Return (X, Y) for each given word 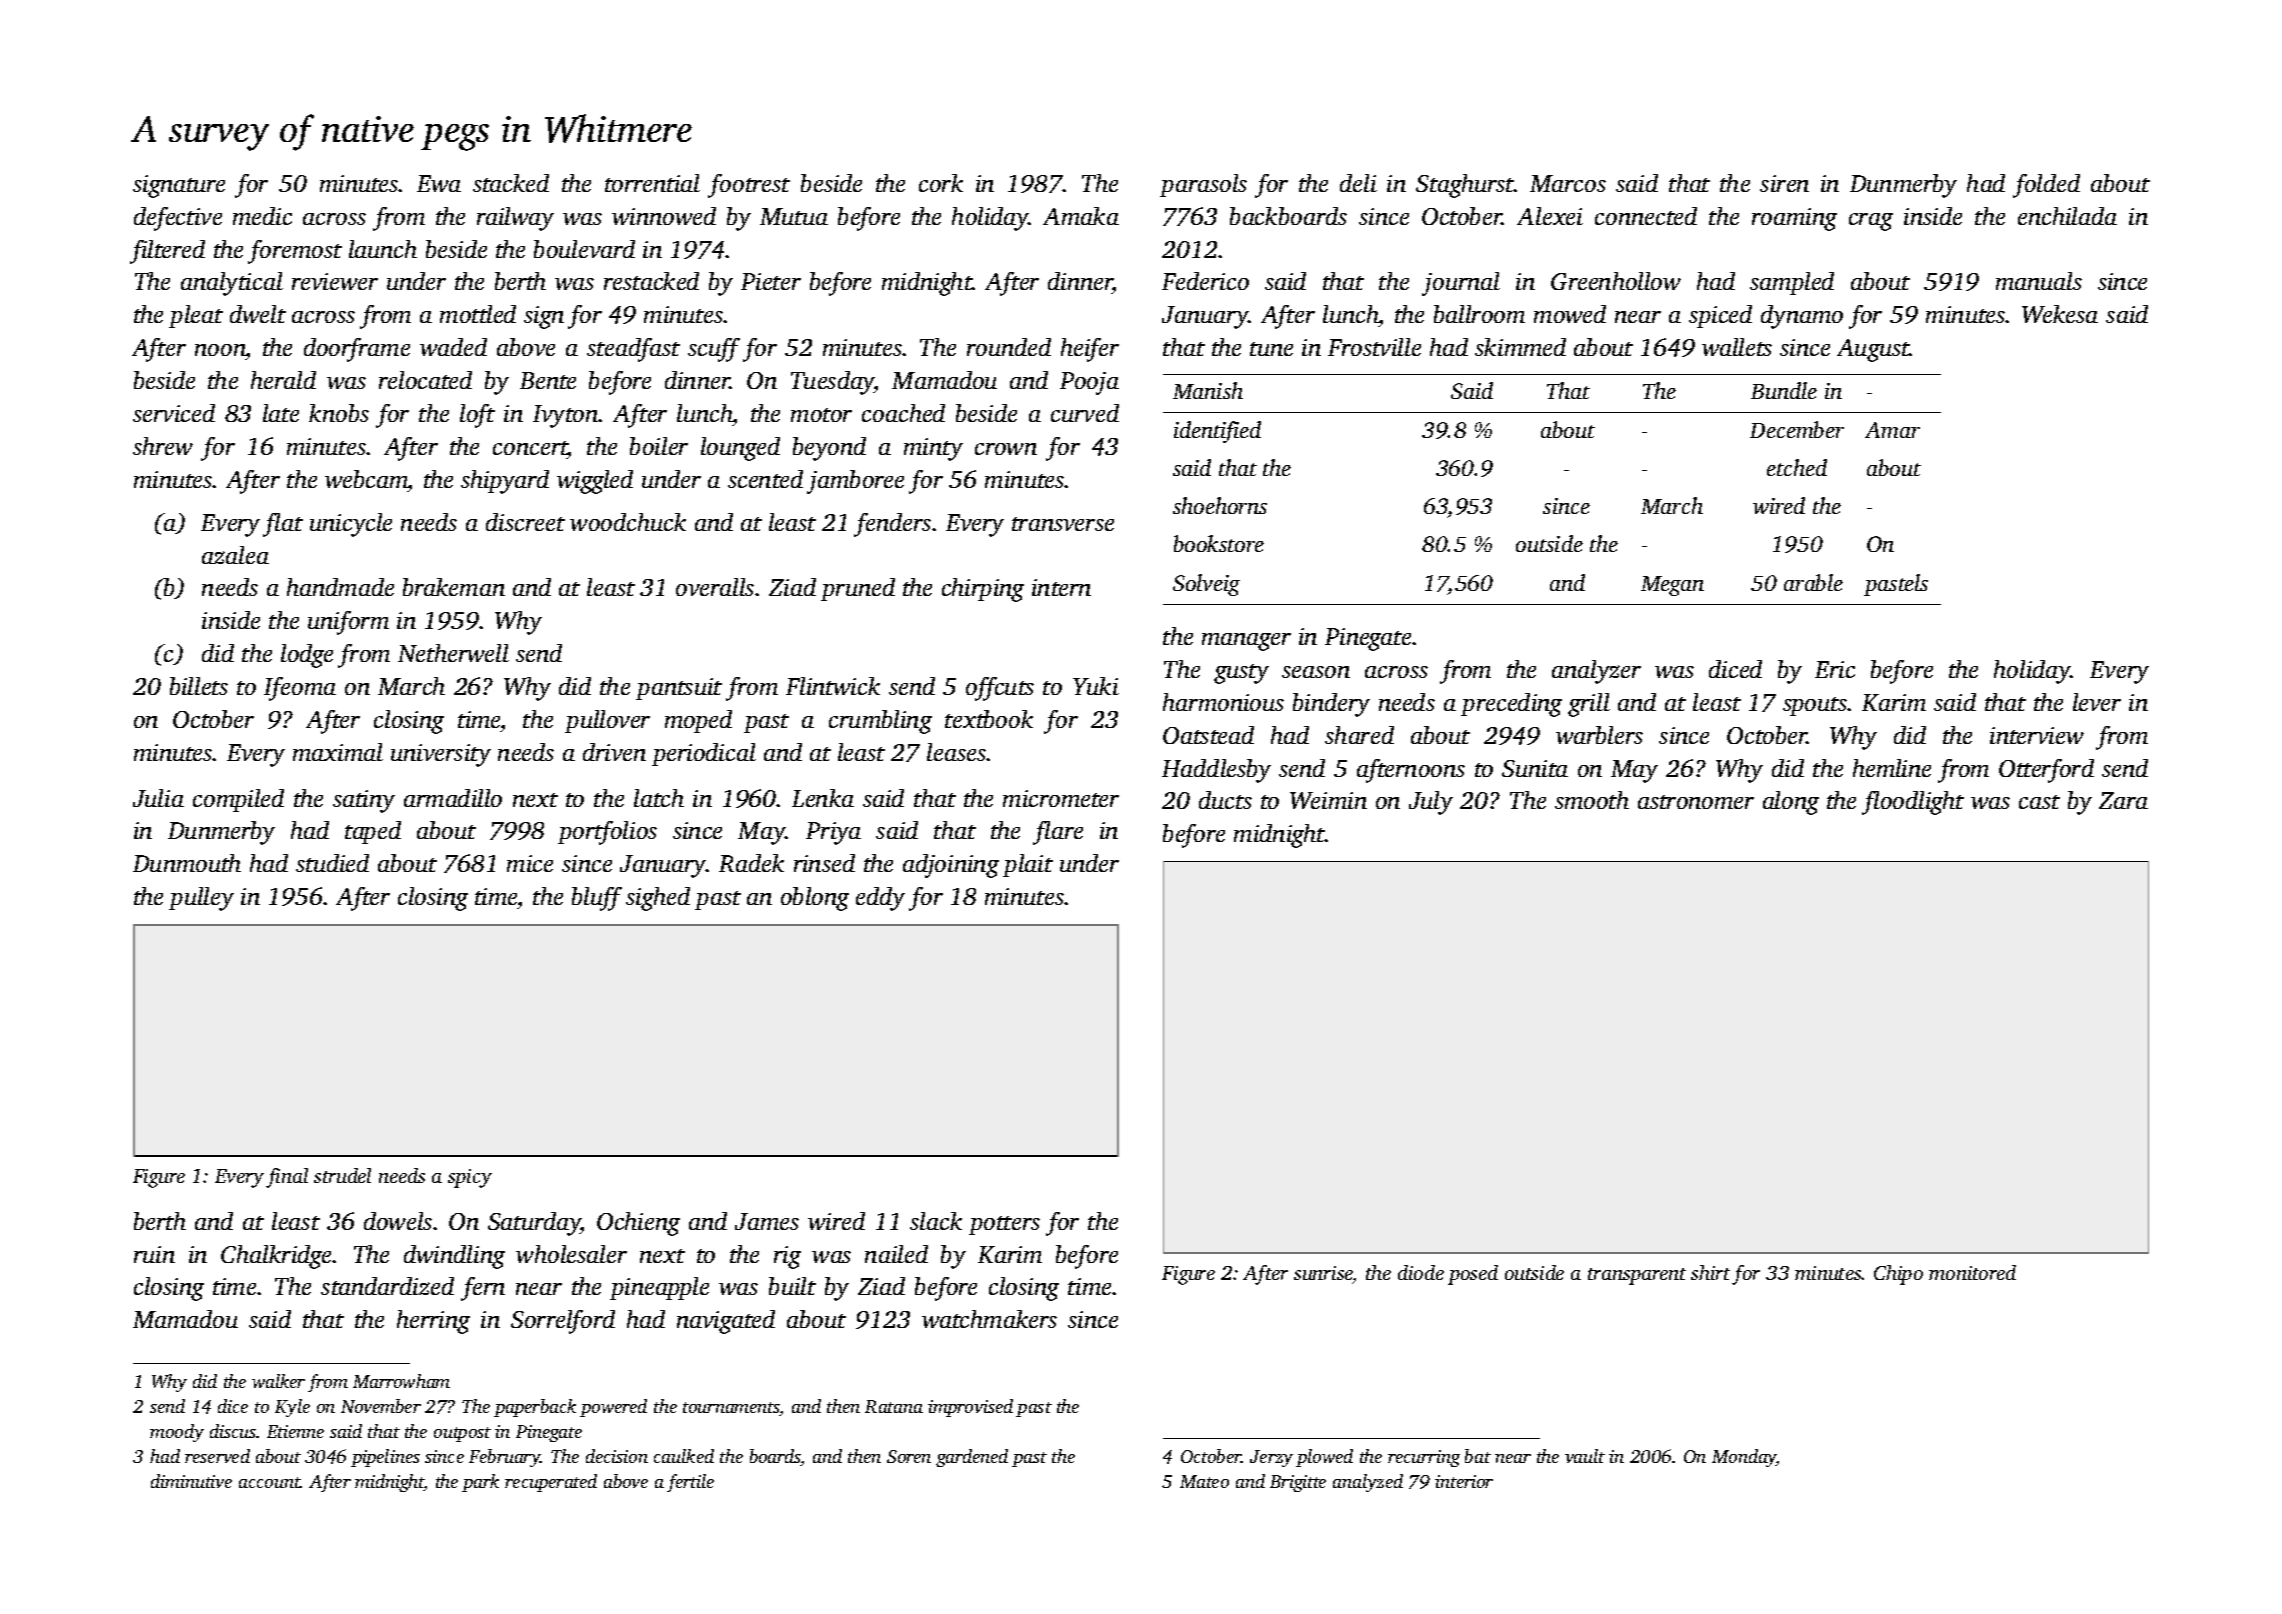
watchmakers (989, 1319)
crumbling (880, 722)
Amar (1892, 430)
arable (1813, 582)
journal (1461, 284)
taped (373, 832)
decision (617, 1456)
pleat (196, 316)
